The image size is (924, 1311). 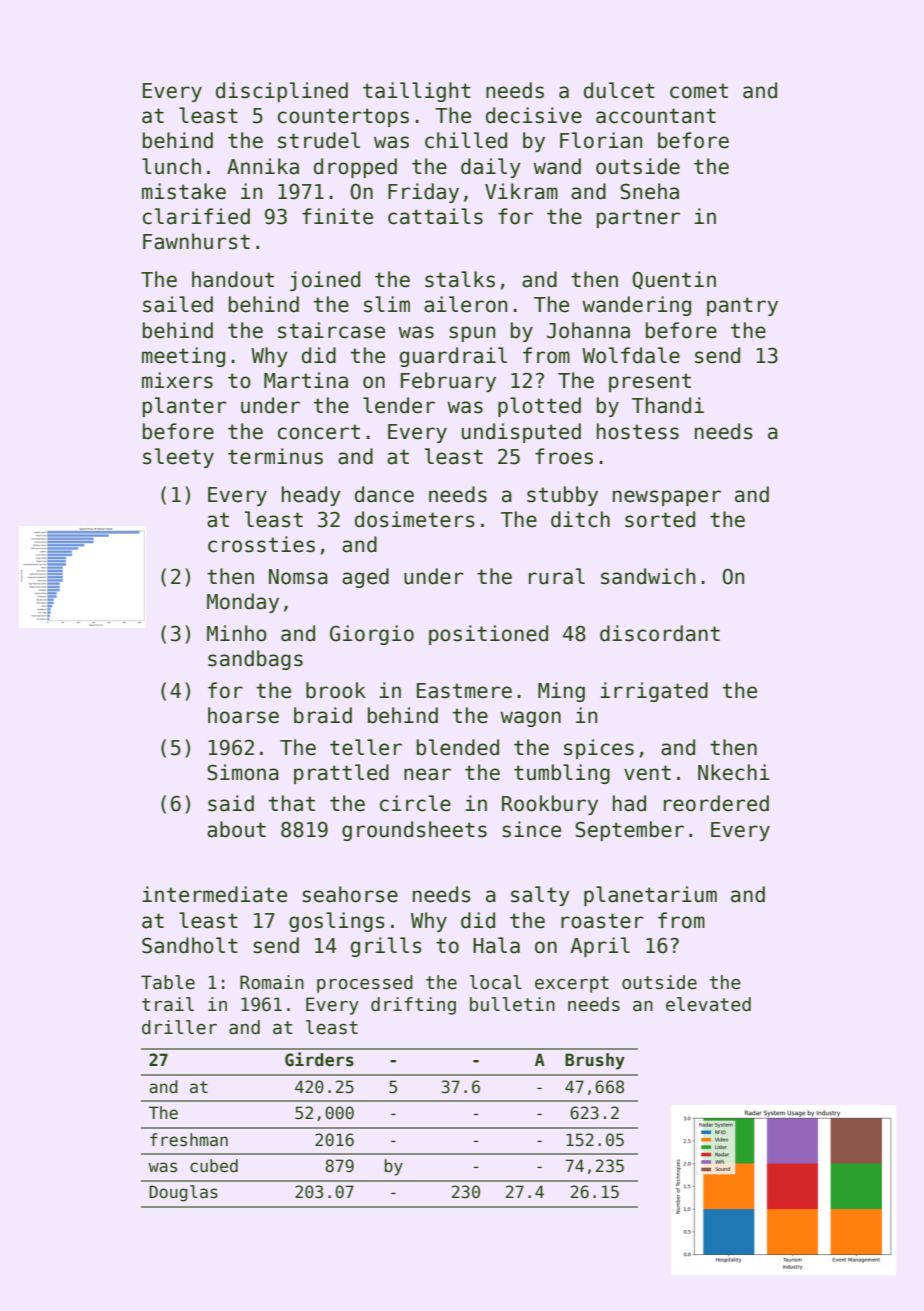 What do you see at coordinates (178, 304) in the page?
I see `sailed` at bounding box center [178, 304].
